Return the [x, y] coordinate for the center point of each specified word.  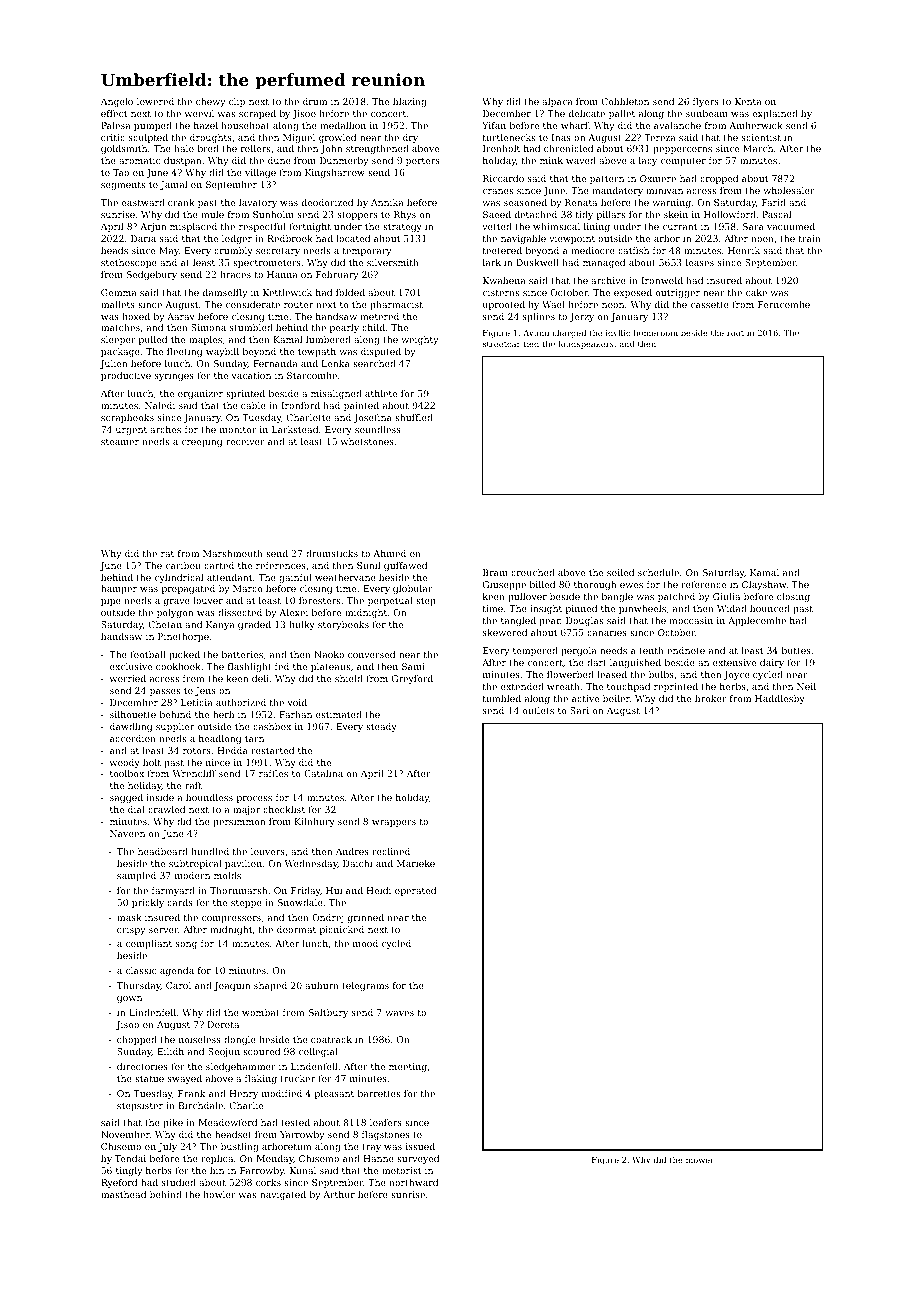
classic [141, 970]
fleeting [184, 352]
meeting [408, 1067]
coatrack [331, 1039]
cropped [719, 179]
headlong [220, 739]
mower [700, 1160]
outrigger [678, 293]
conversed [371, 654]
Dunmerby [344, 161]
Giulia [726, 596]
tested [295, 1122]
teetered [502, 250]
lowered [155, 101]
